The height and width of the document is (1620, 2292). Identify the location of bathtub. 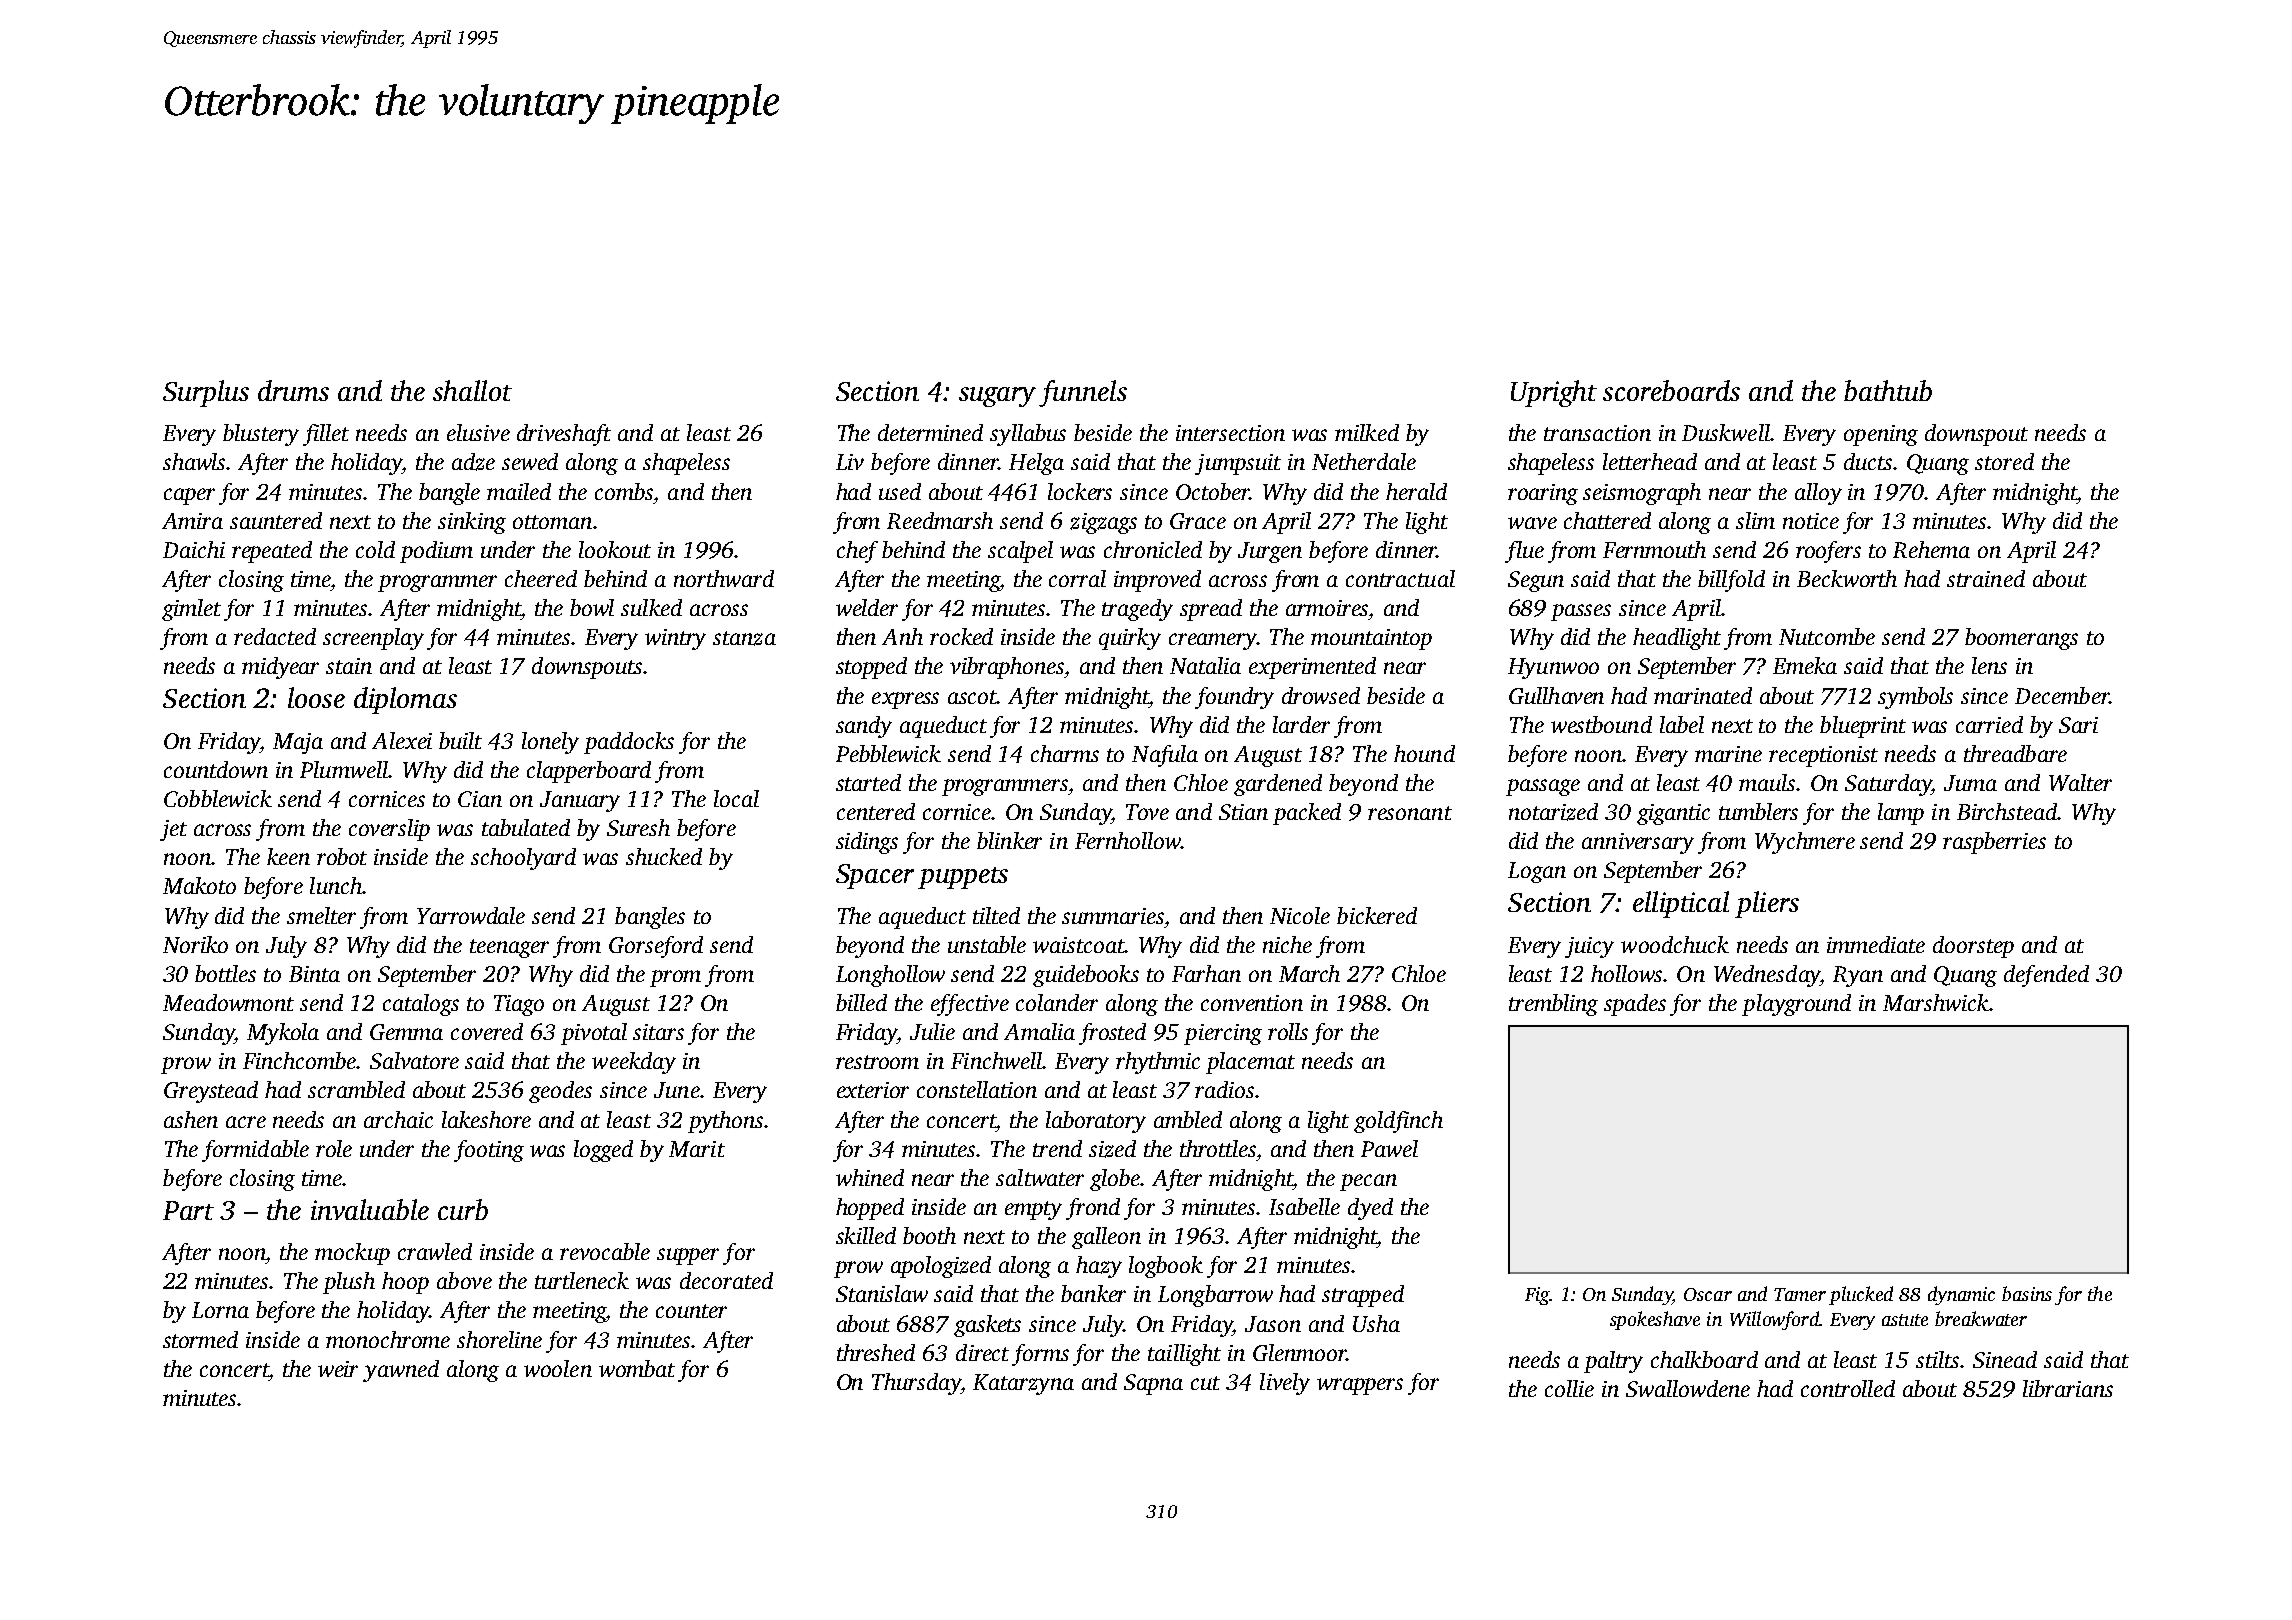
(1888, 390).
